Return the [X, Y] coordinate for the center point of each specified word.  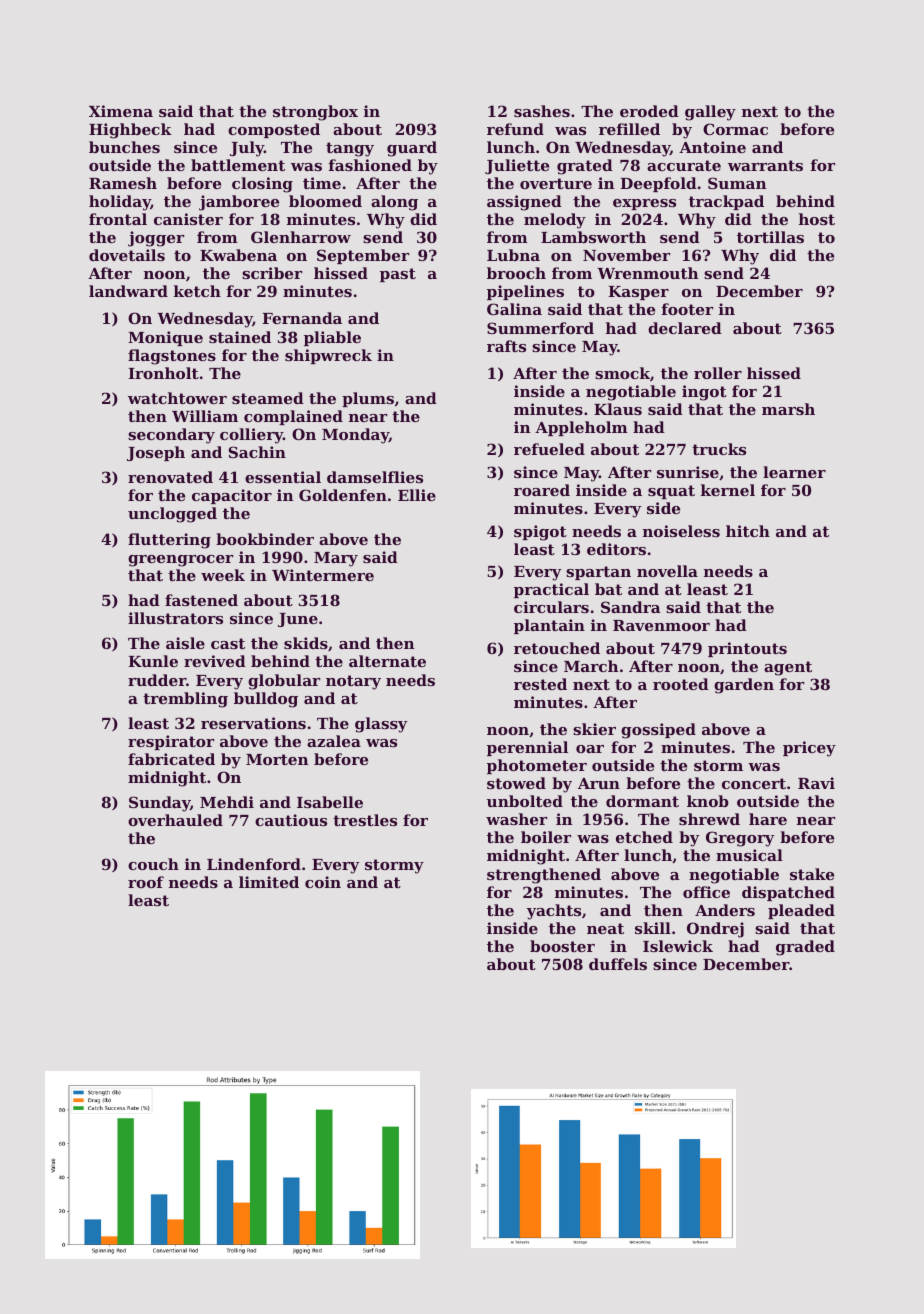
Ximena [121, 111]
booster [562, 946]
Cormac [735, 129]
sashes [542, 111]
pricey [809, 749]
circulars [551, 607]
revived [215, 661]
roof [146, 882]
